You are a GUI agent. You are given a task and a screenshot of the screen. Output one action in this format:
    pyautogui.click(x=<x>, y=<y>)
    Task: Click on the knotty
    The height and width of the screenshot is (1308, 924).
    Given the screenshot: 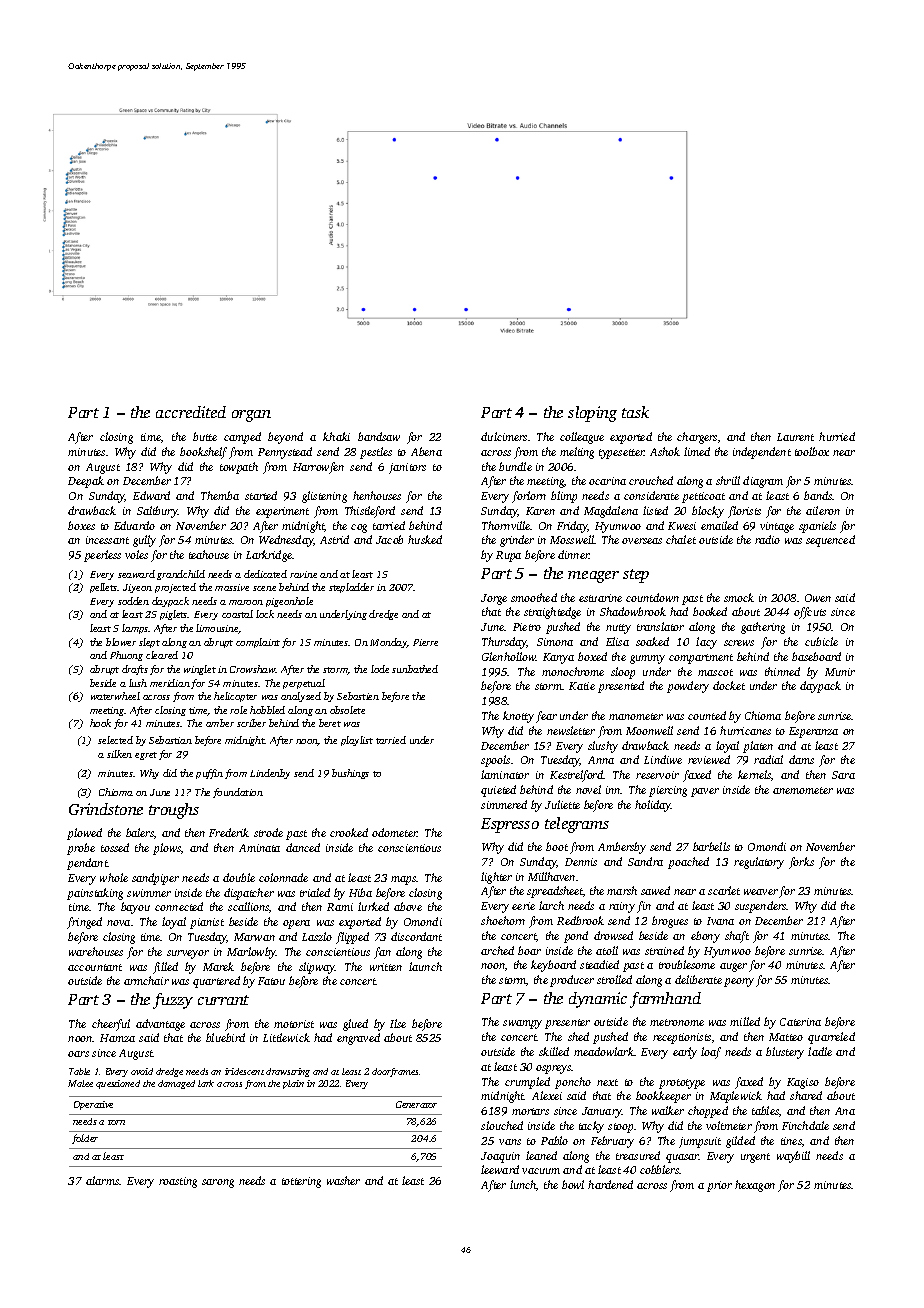 What is the action you would take?
    pyautogui.click(x=518, y=717)
